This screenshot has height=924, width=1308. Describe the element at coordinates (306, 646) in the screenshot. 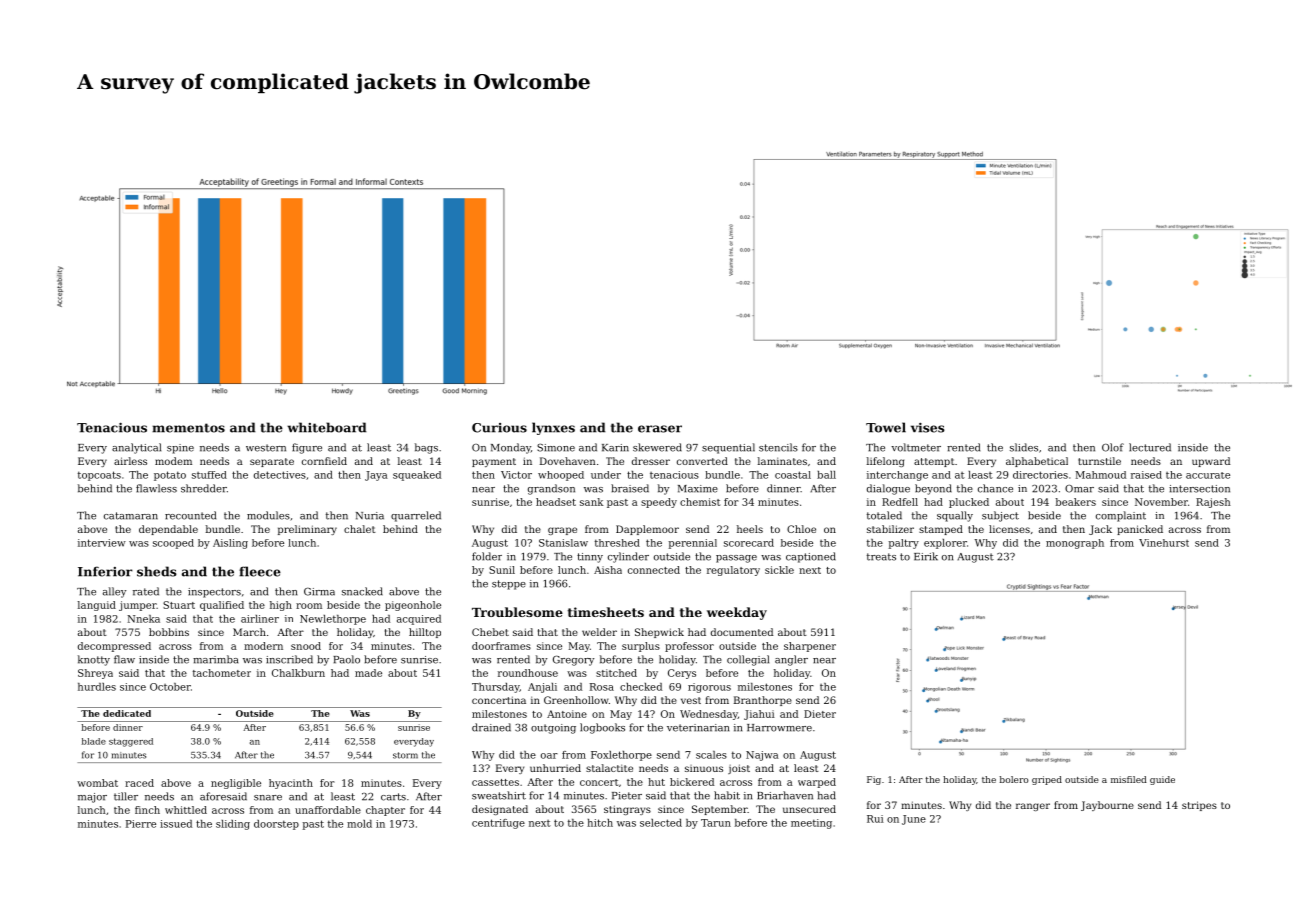

I see `snood` at that location.
